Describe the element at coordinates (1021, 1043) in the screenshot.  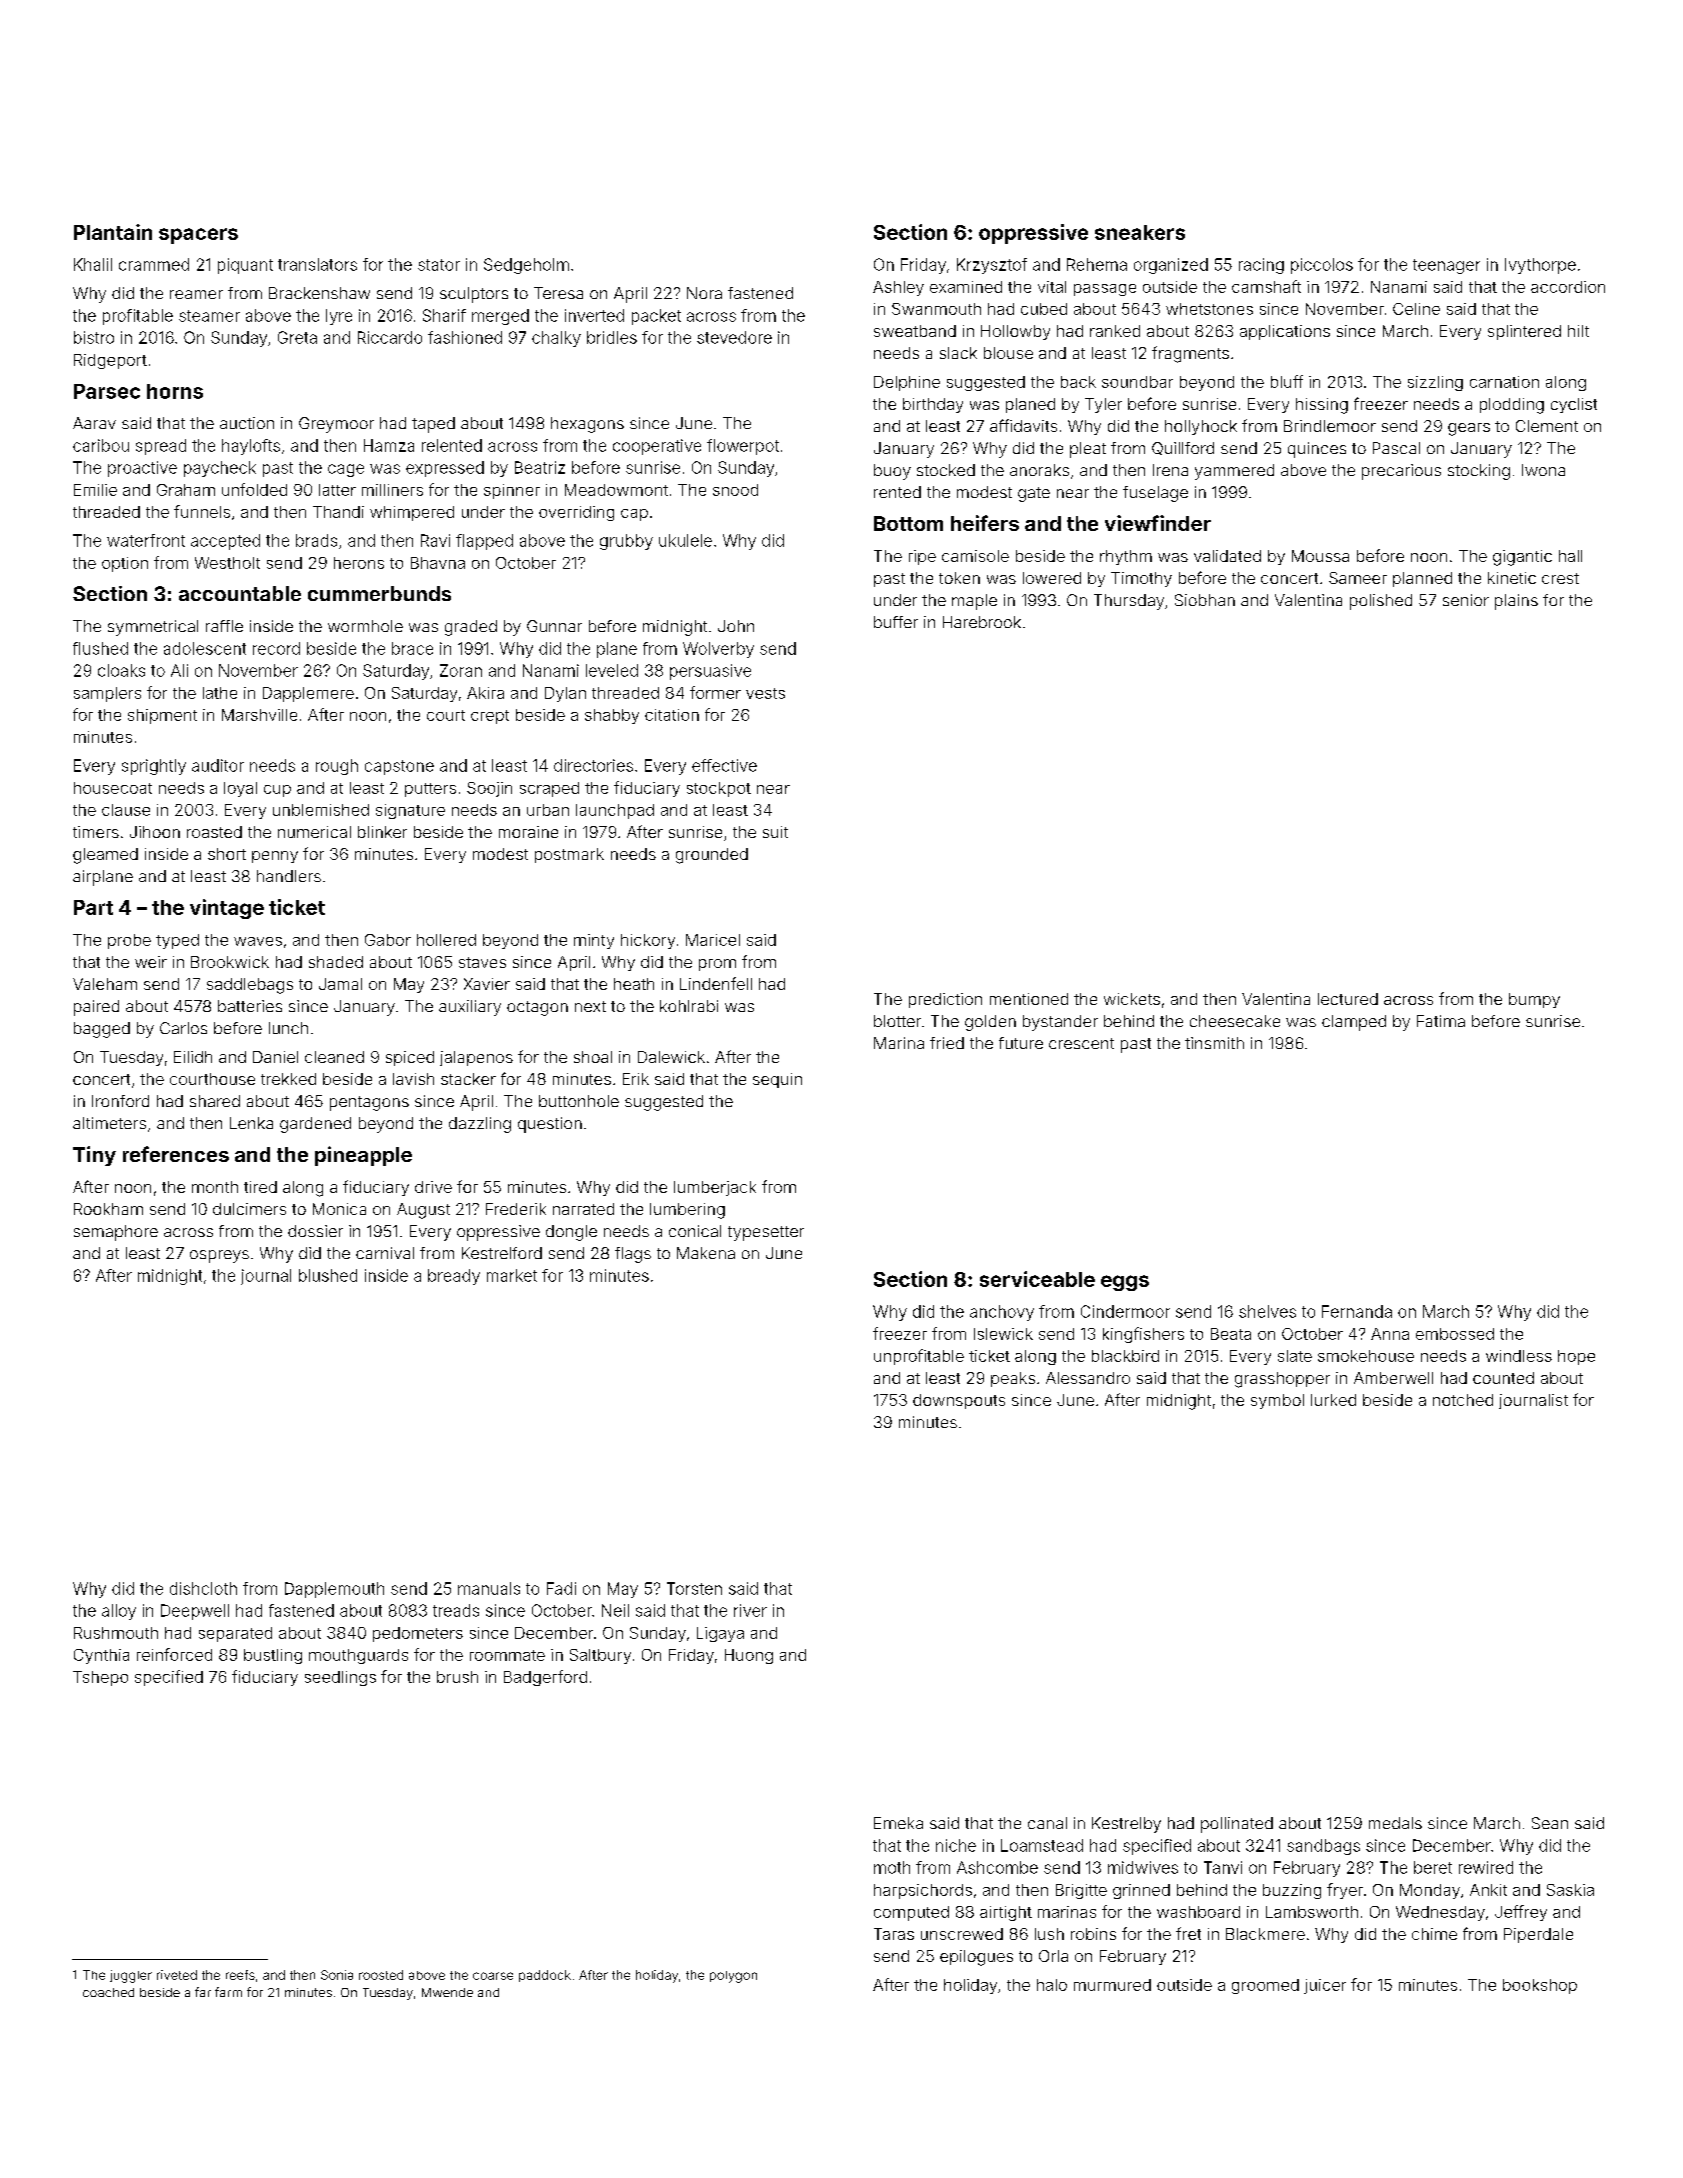
I see `future` at that location.
